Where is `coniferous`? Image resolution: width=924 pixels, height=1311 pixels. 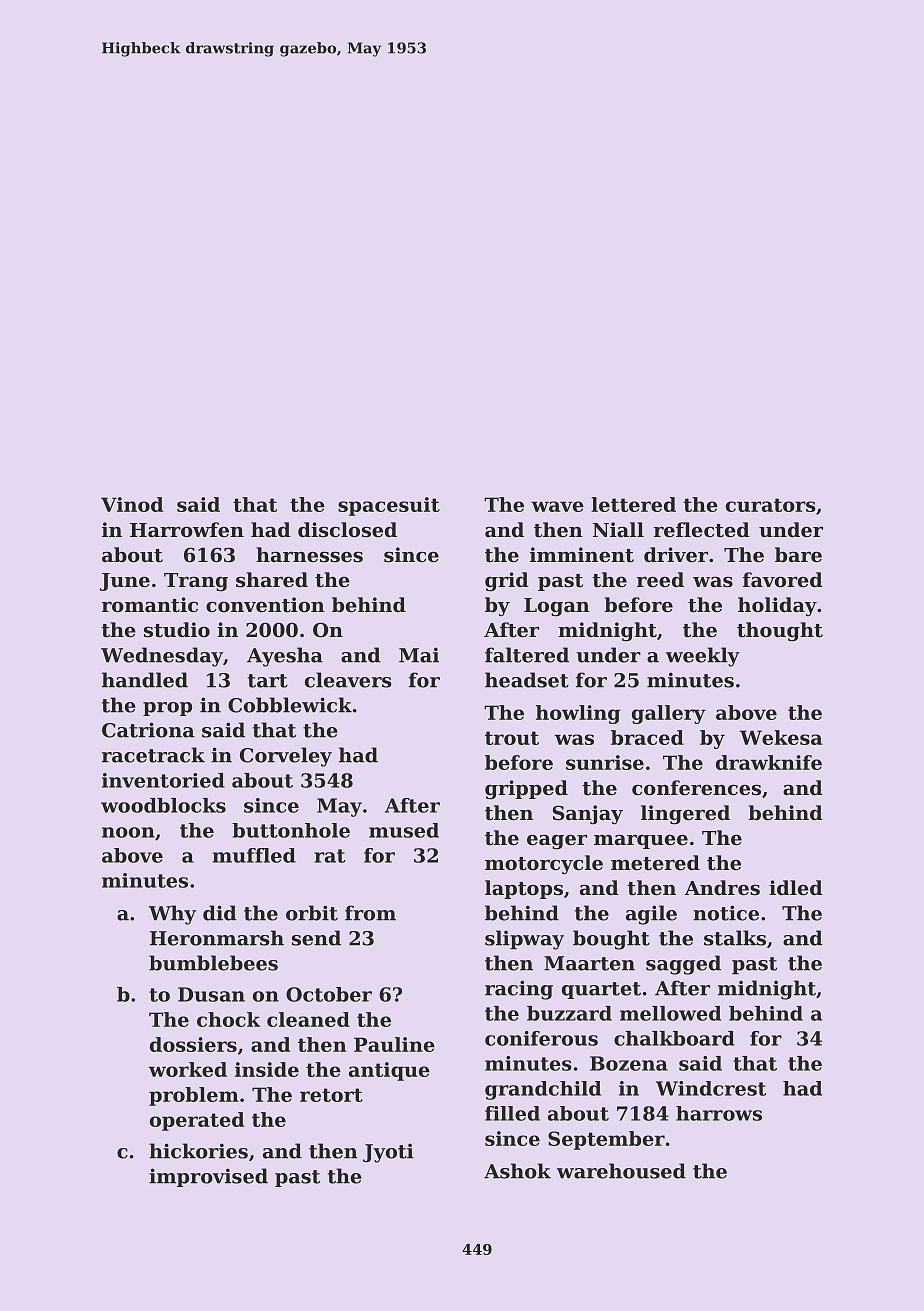 coniferous is located at coordinates (541, 1038).
